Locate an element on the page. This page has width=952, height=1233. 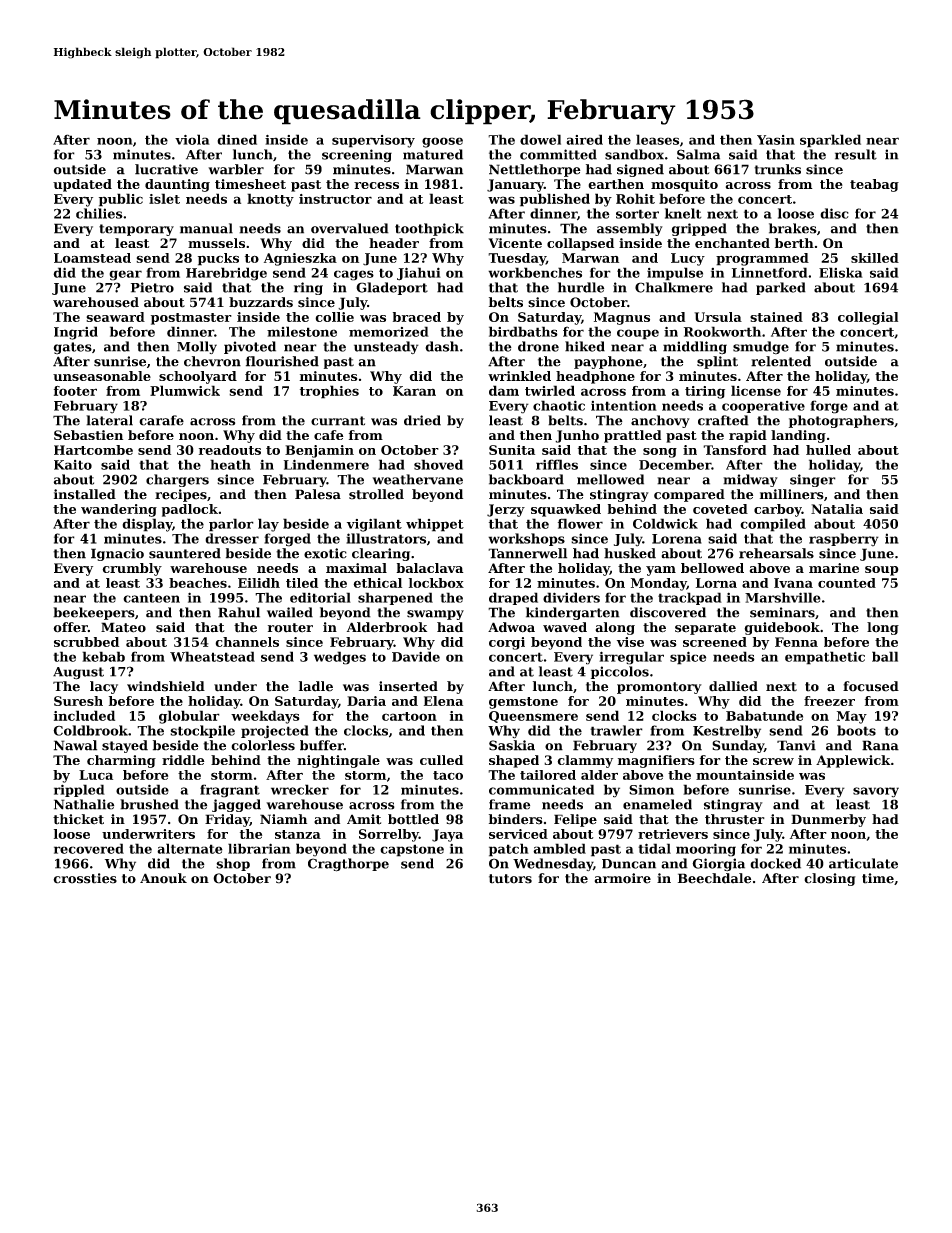
hulled is located at coordinates (828, 450).
